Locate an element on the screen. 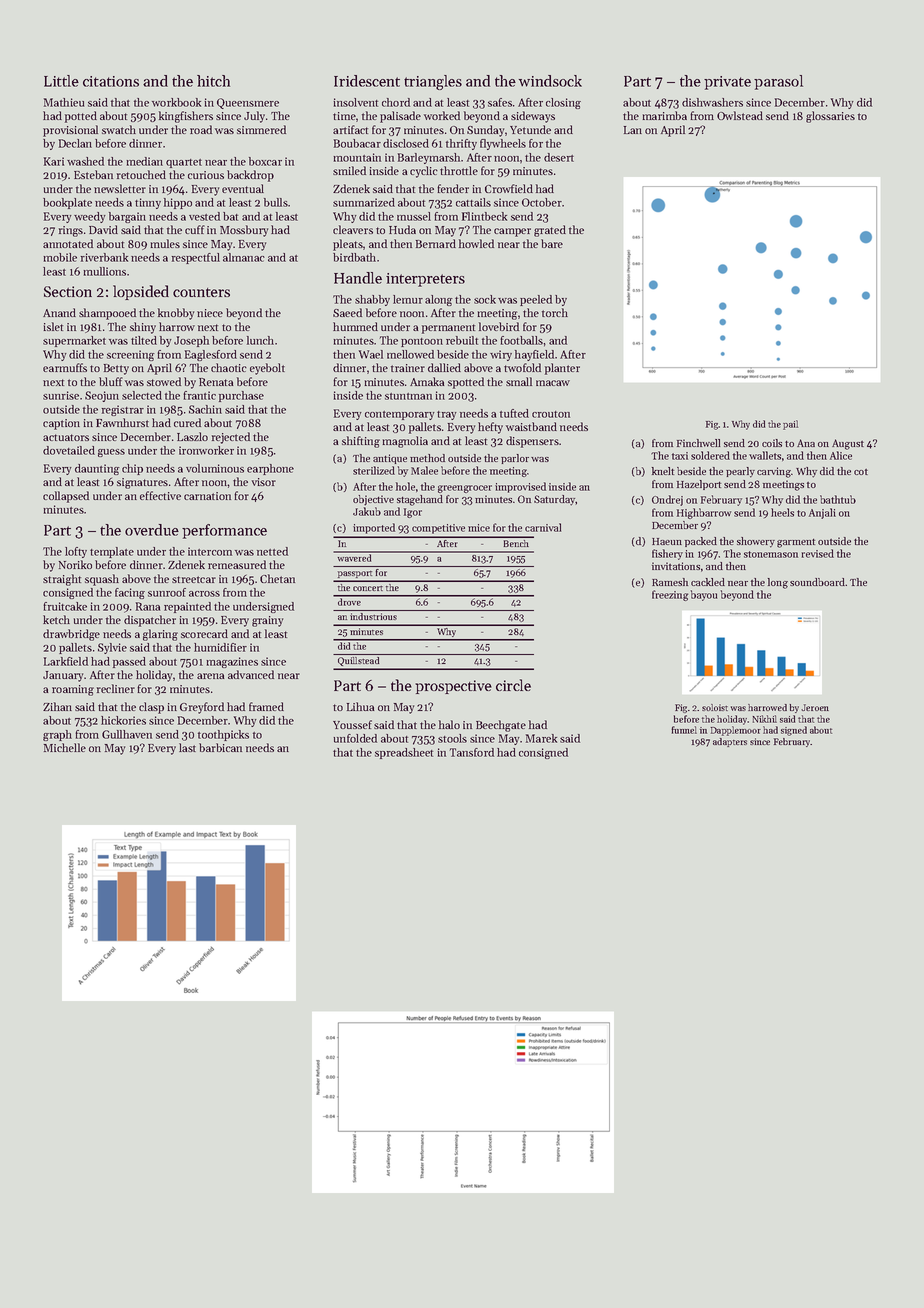  unfolded is located at coordinates (355, 738).
